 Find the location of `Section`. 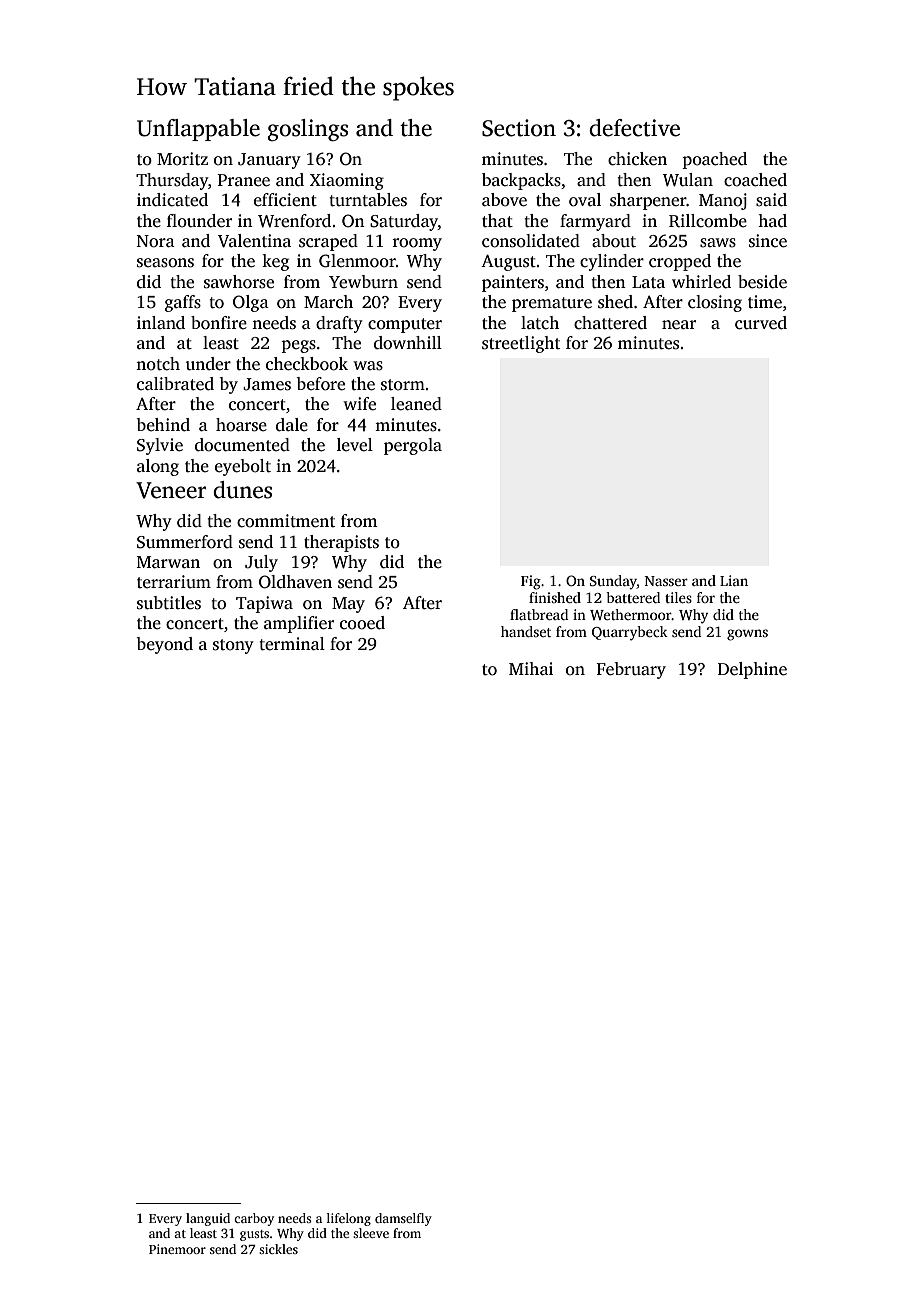

Section is located at coordinates (519, 128).
